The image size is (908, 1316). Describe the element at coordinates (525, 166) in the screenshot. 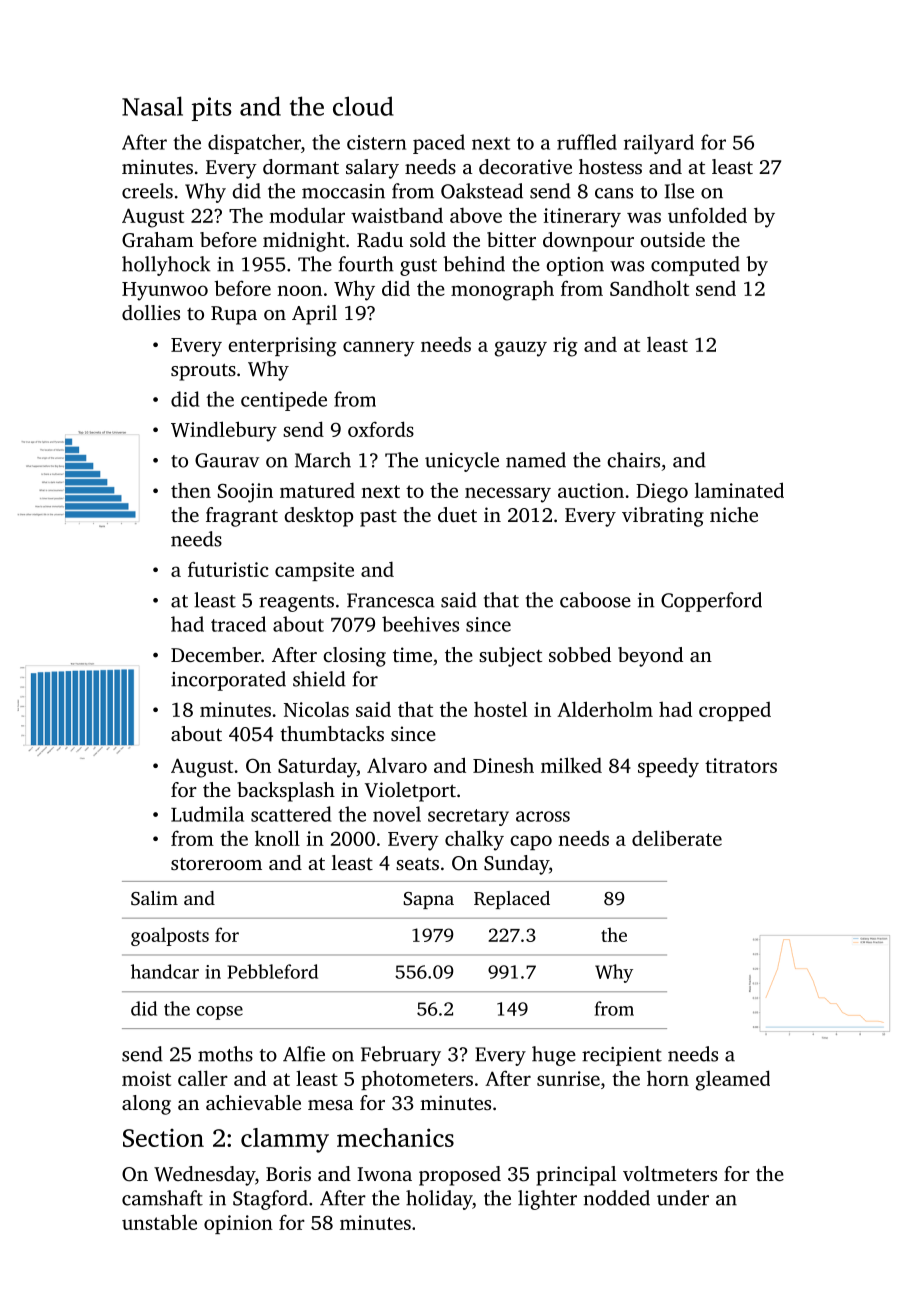

I see `decorative` at that location.
